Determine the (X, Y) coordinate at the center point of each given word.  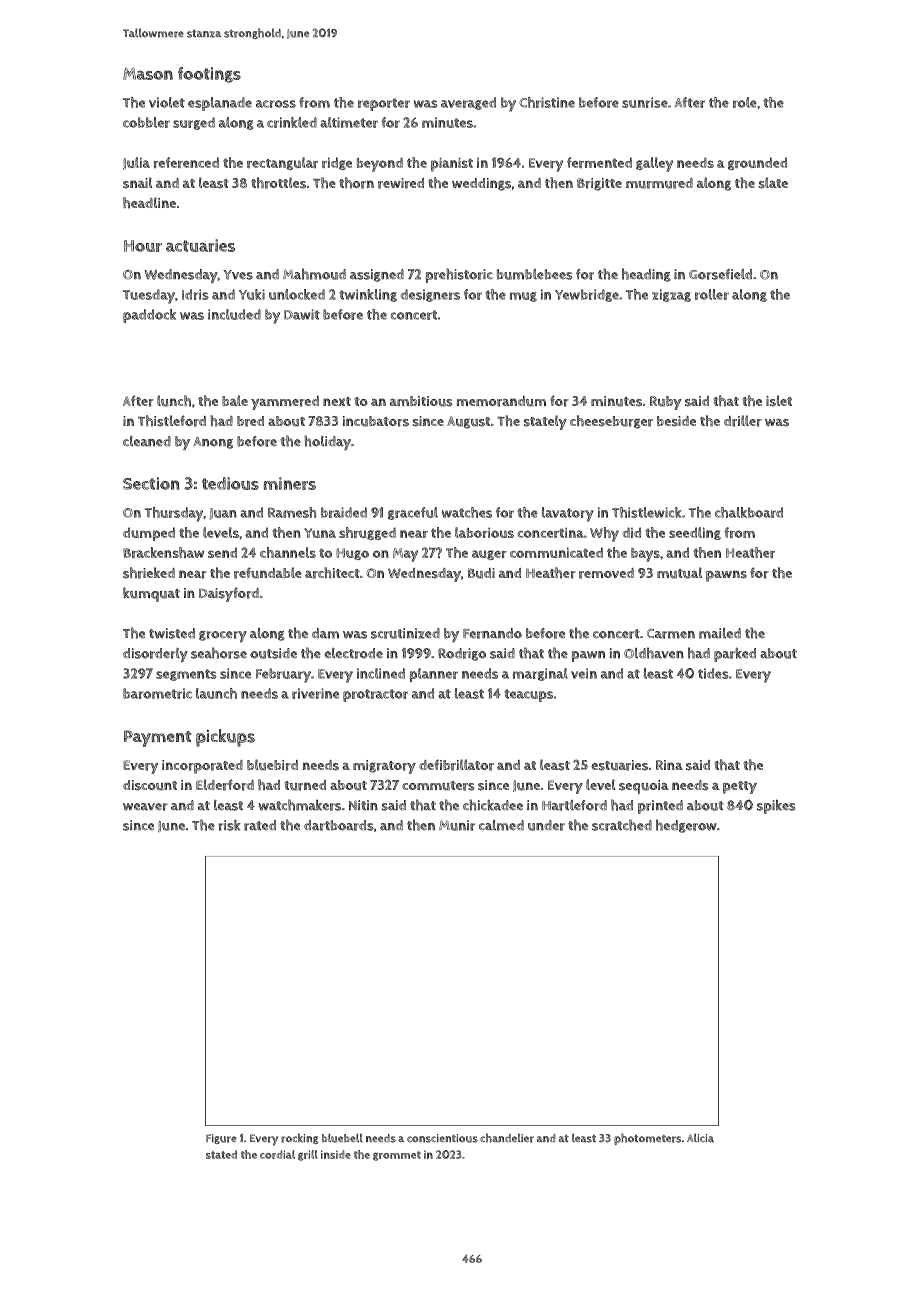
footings (209, 75)
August (468, 422)
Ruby (665, 403)
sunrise (645, 102)
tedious (230, 483)
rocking (300, 1138)
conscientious (442, 1138)
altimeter (349, 122)
